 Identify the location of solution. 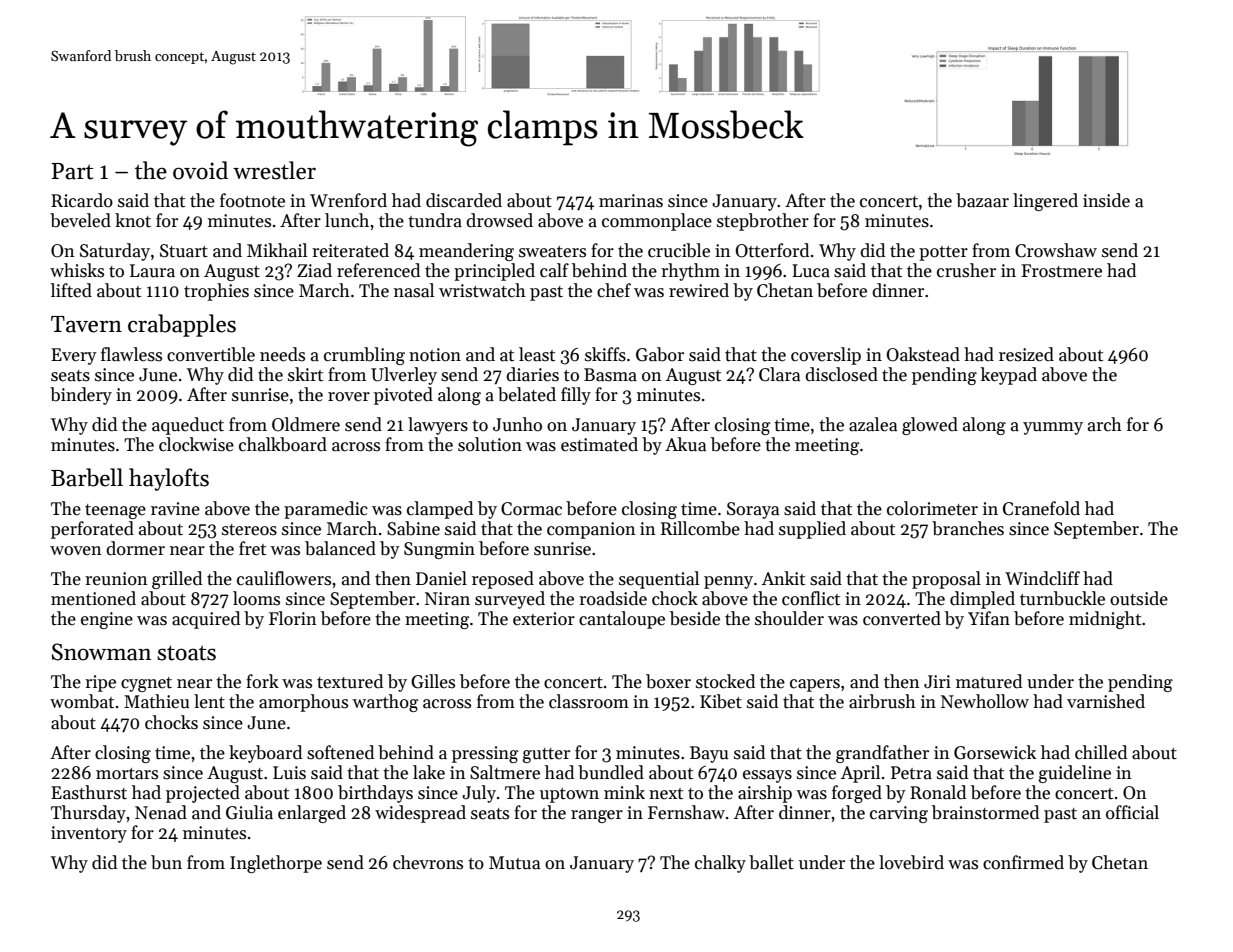
(490, 444).
